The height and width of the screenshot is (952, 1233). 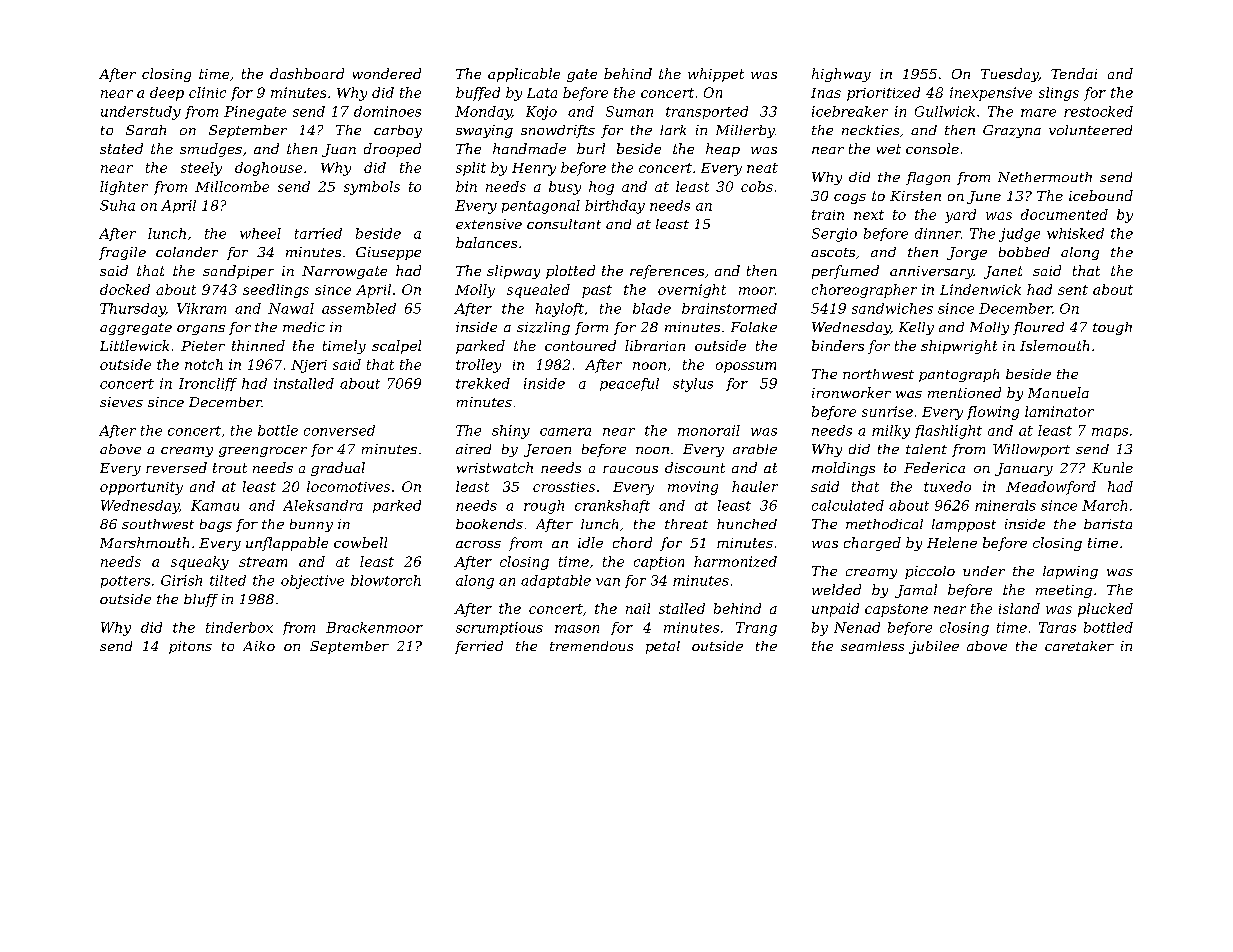 What do you see at coordinates (1031, 450) in the screenshot?
I see `Willowport` at bounding box center [1031, 450].
